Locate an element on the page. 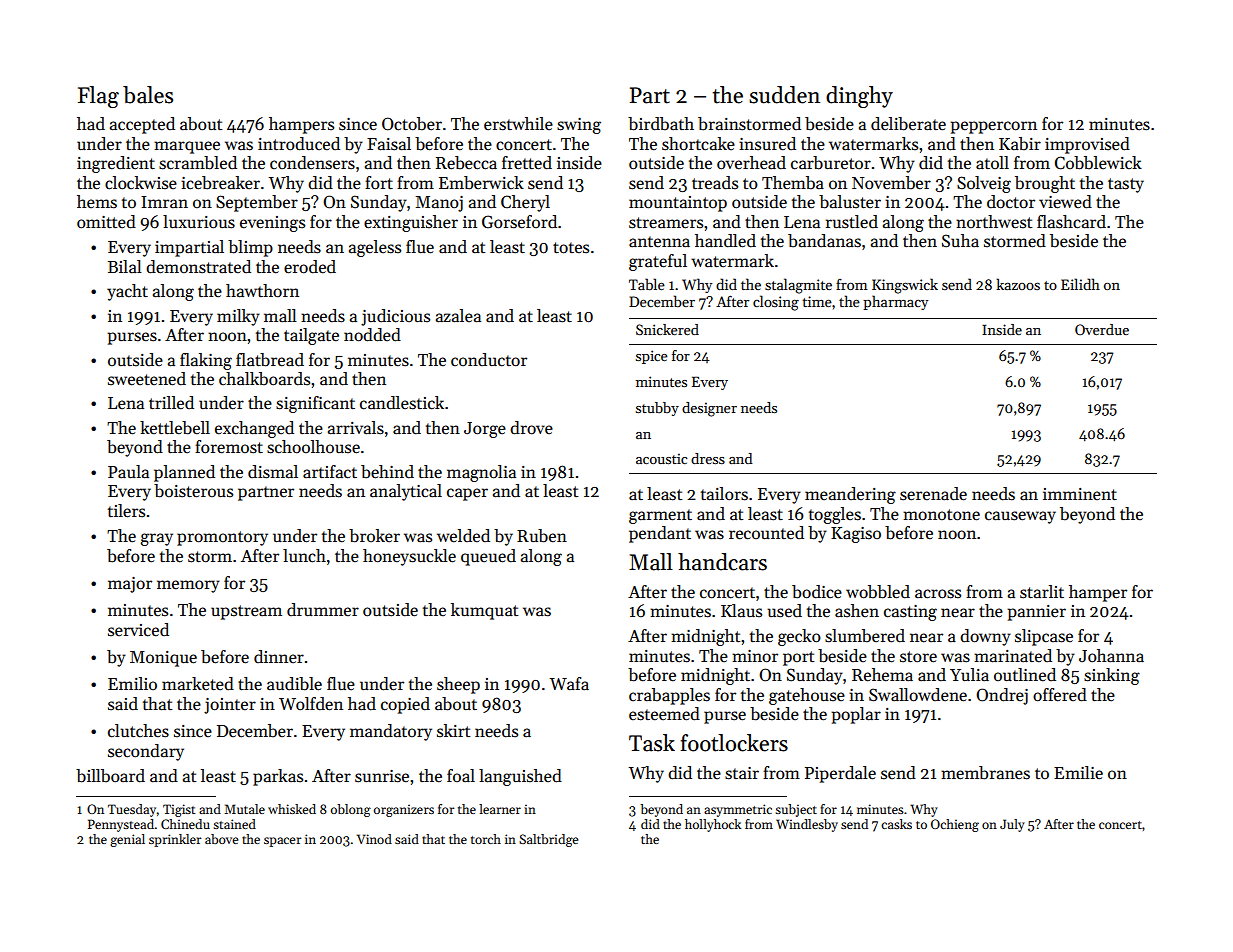 This page has width=1233, height=952. erstwhile is located at coordinates (518, 124).
